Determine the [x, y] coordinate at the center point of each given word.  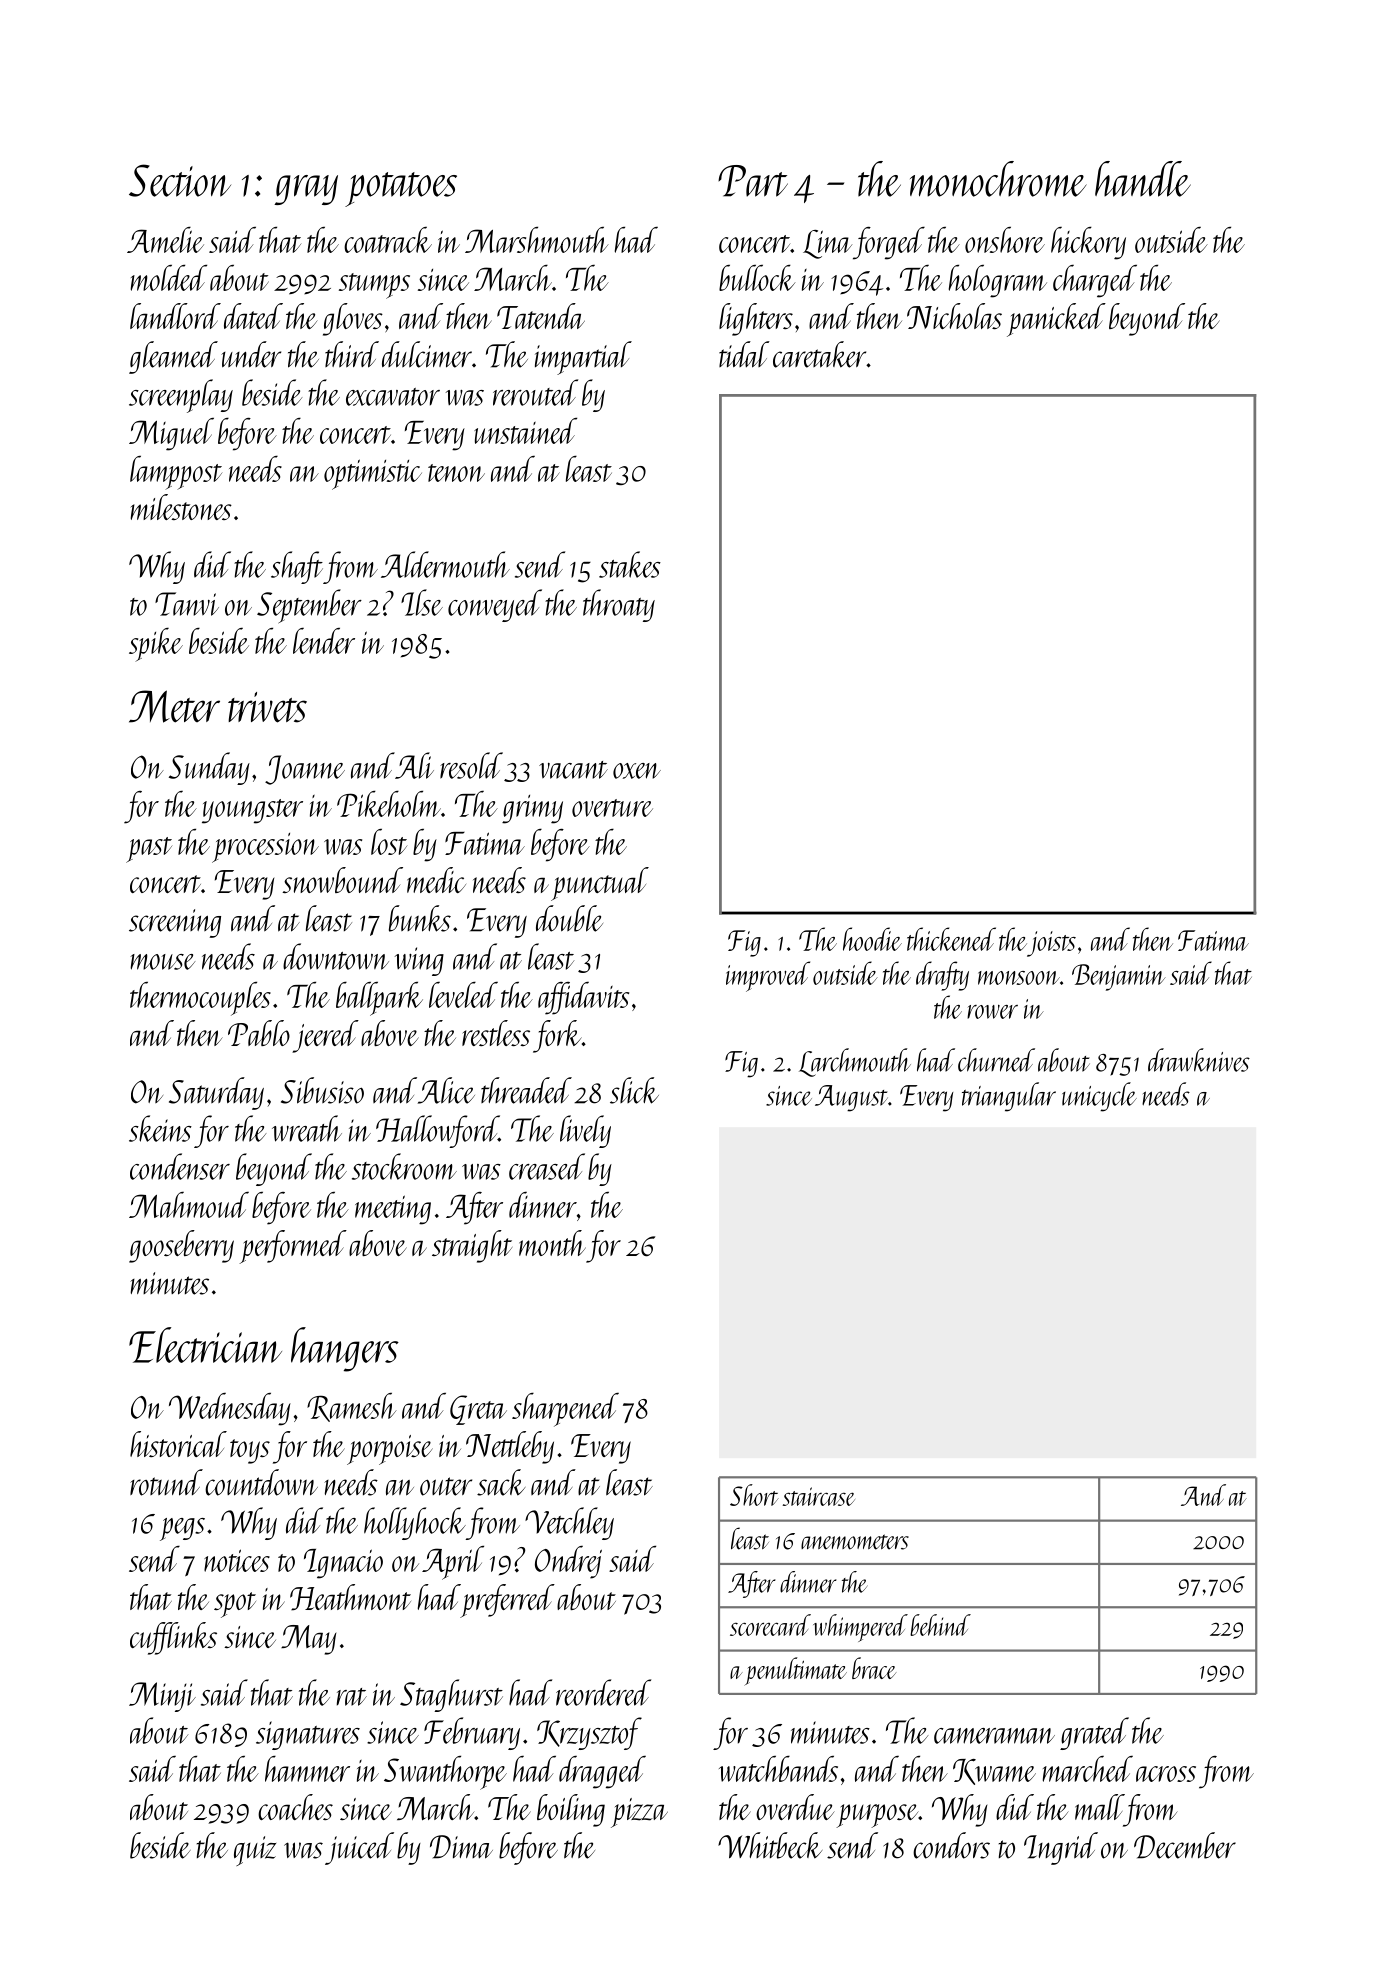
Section [180, 180]
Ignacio [343, 1564]
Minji [162, 1697]
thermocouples [200, 999]
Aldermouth [445, 564]
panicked [1056, 320]
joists [1051, 944]
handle [1143, 179]
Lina [827, 244]
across [1166, 1774]
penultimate [795, 1671]
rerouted [535, 392]
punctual [600, 884]
